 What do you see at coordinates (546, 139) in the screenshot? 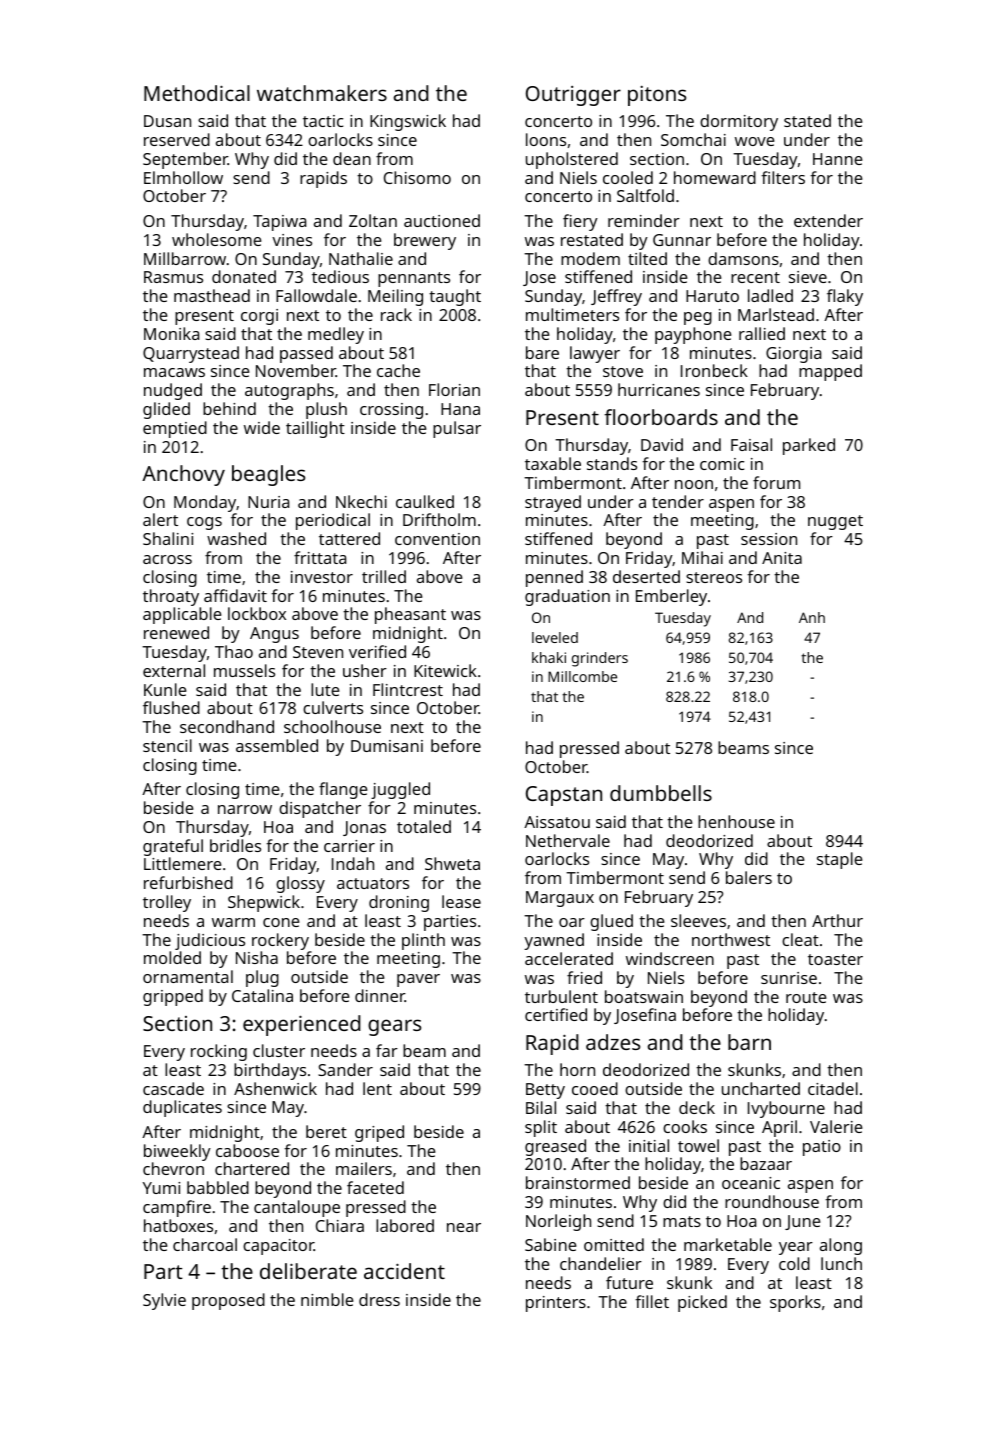
I see `loons` at bounding box center [546, 139].
